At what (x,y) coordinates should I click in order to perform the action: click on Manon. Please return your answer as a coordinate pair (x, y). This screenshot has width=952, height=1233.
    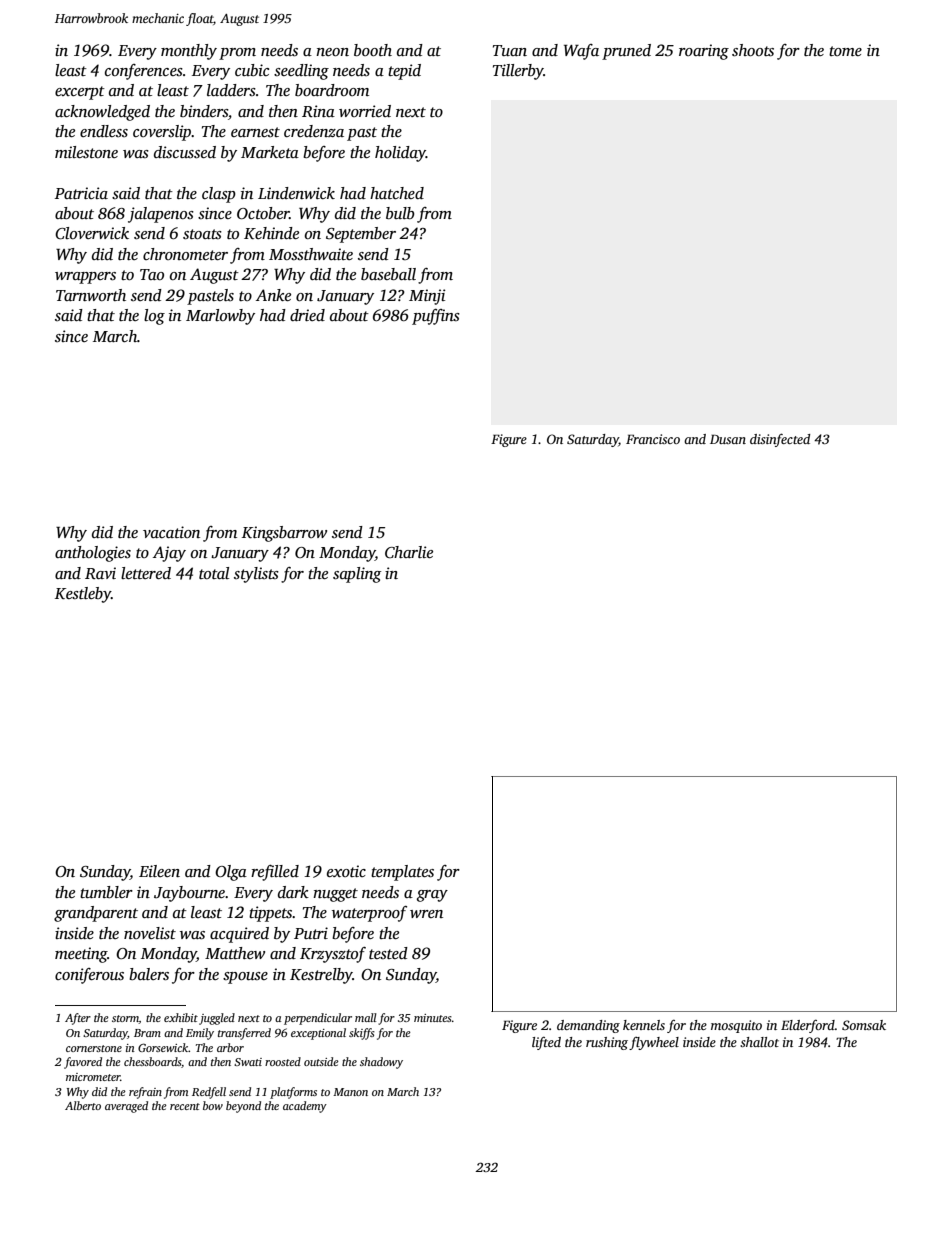
    Looking at the image, I should click on (350, 1092).
